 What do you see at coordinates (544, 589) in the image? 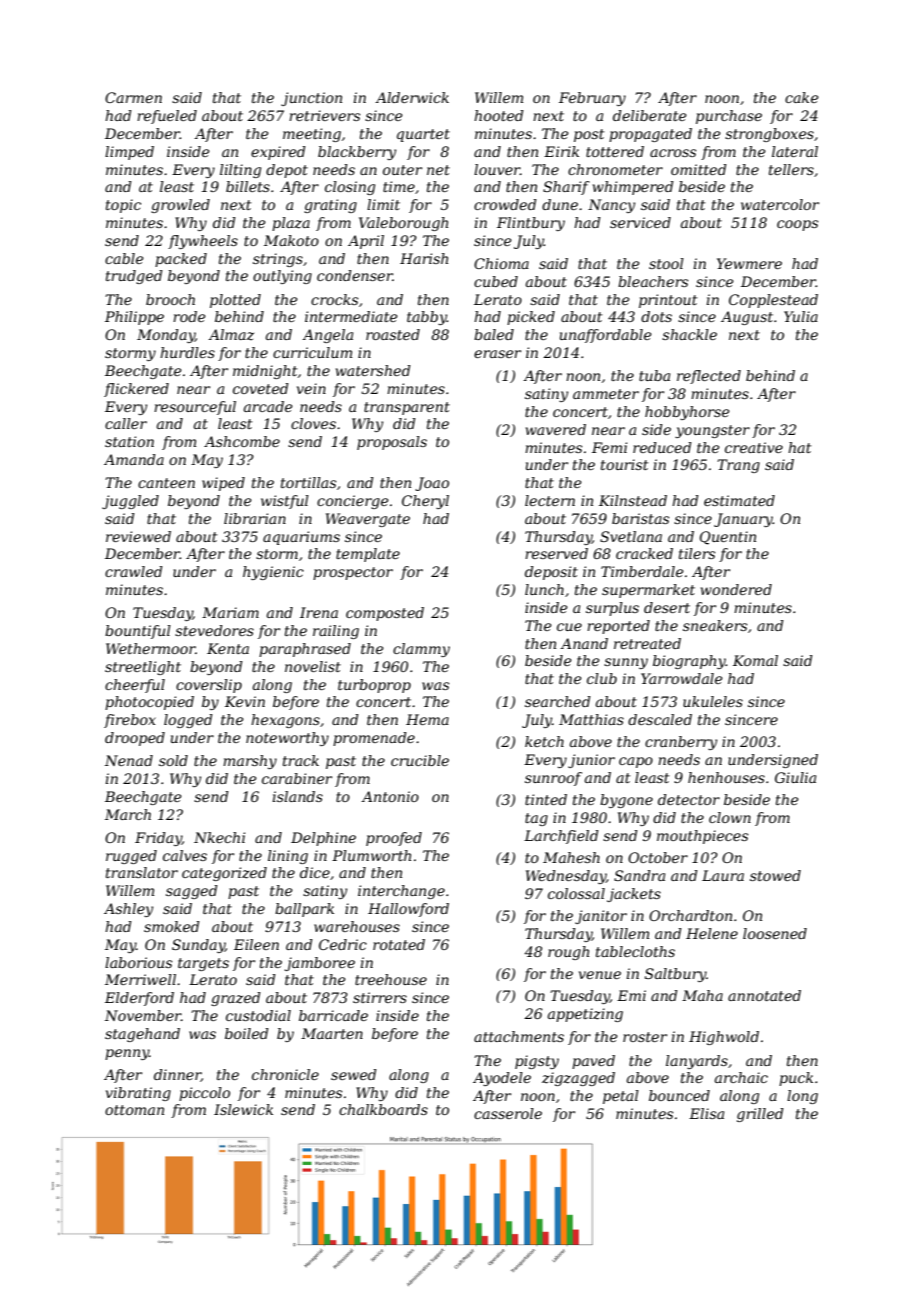
I see `lunch` at bounding box center [544, 589].
